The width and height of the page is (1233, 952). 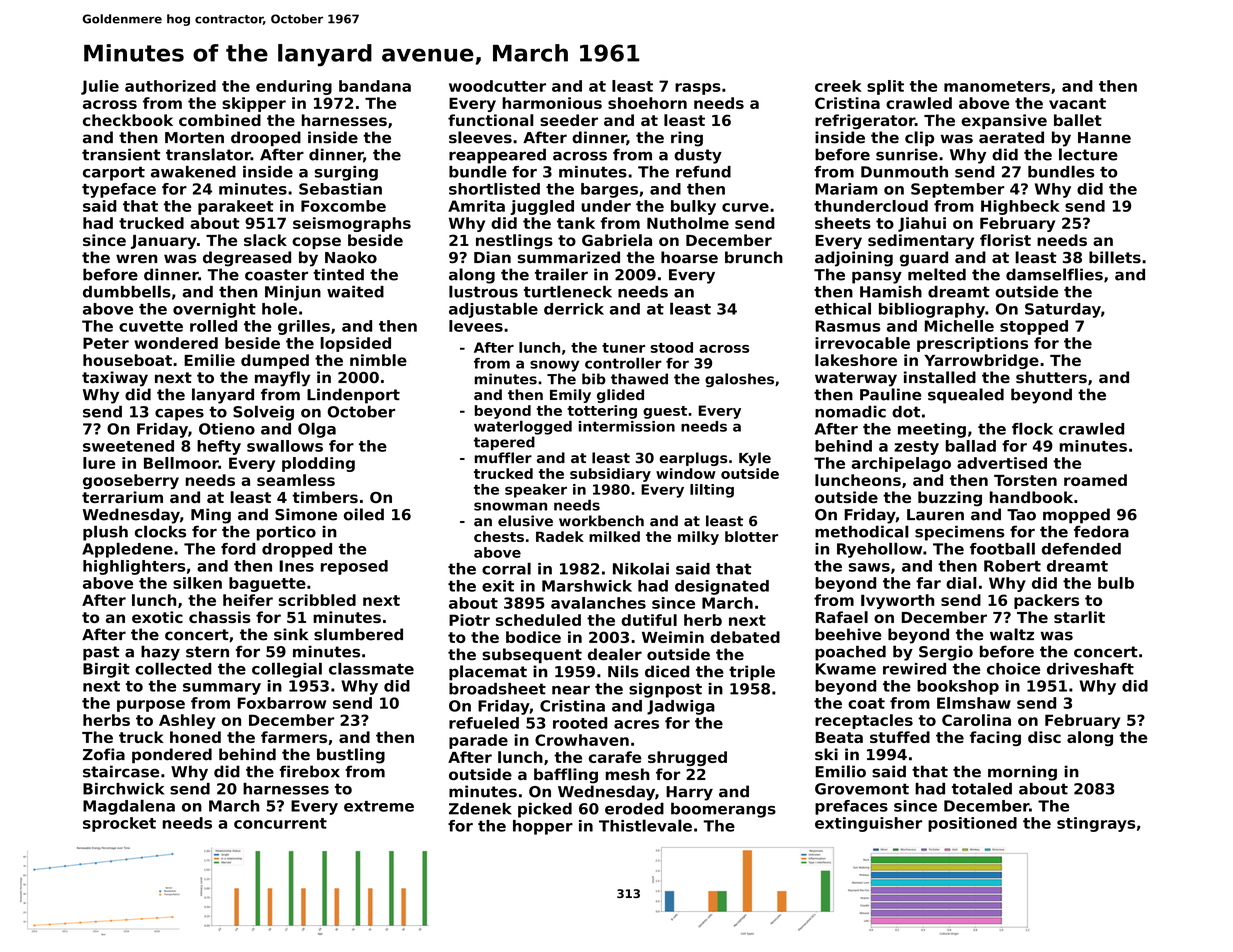 I want to click on mayfly, so click(x=282, y=379).
